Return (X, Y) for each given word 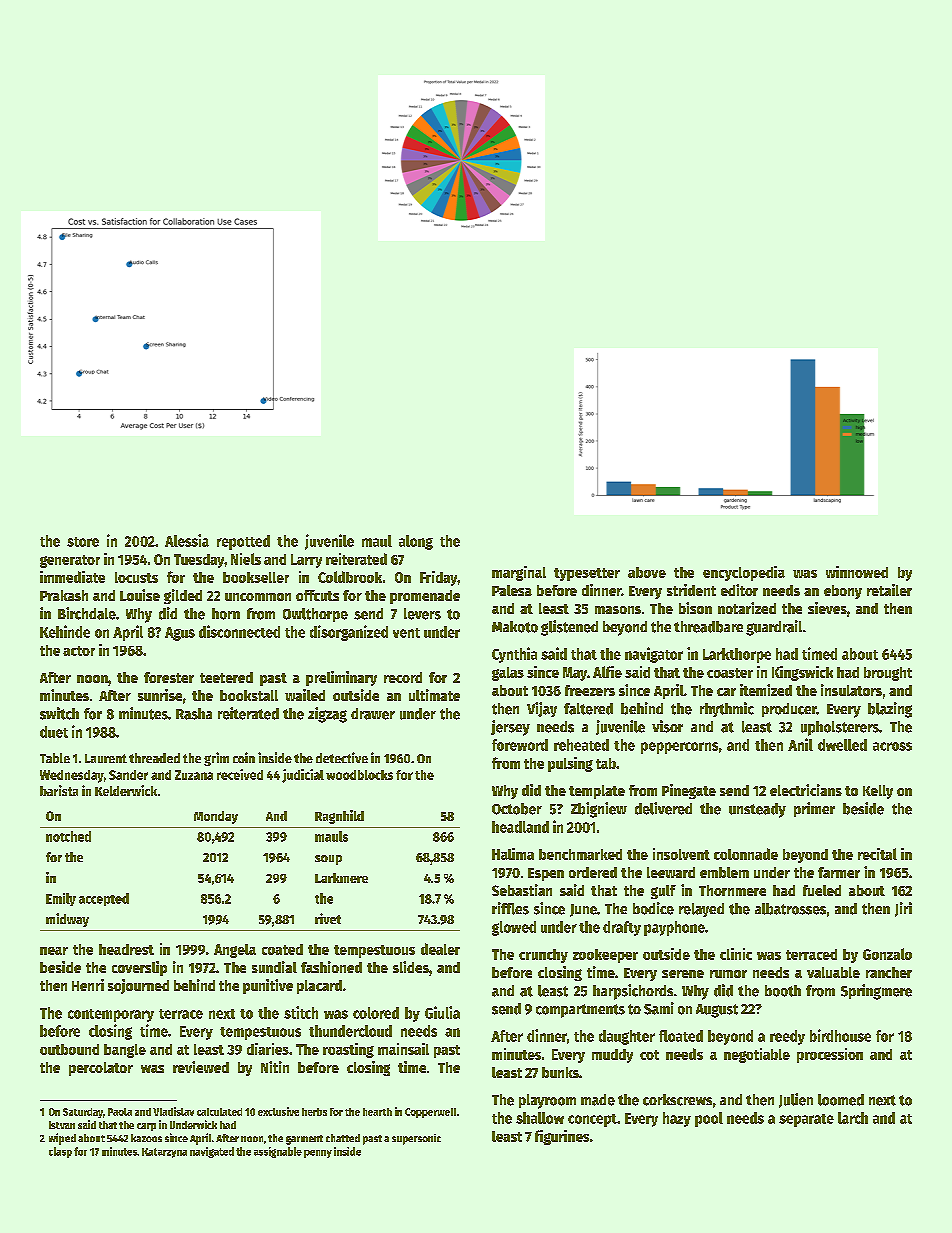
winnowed (857, 572)
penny (318, 1154)
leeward (671, 872)
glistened (569, 628)
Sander (128, 775)
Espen (546, 874)
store (83, 542)
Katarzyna (164, 1153)
